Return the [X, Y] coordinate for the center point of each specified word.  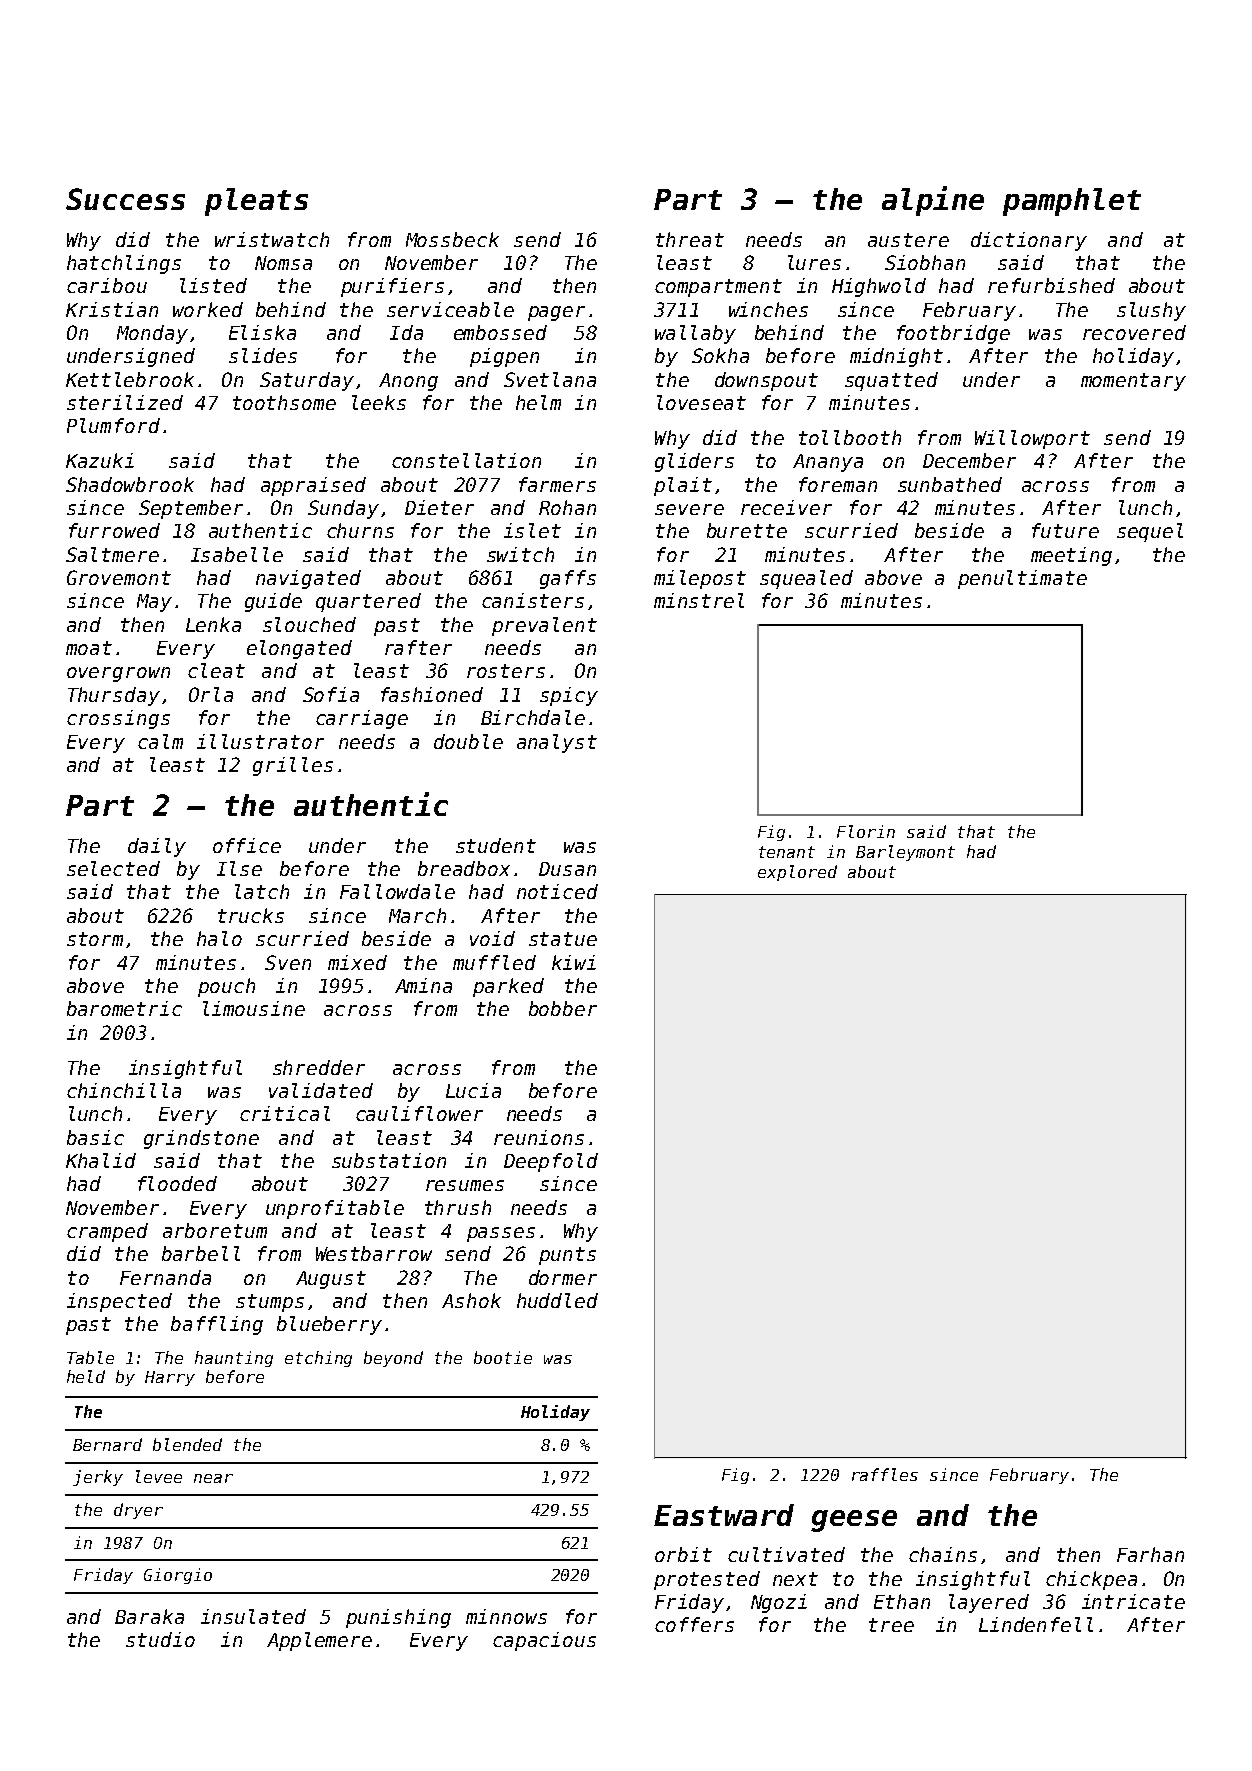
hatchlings [124, 264]
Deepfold [551, 1162]
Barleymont [905, 853]
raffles [885, 1474]
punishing [398, 1618]
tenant [787, 852]
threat [690, 239]
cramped [107, 1232]
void [492, 938]
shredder [319, 1067]
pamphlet [1072, 202]
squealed [806, 579]
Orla [211, 694]
